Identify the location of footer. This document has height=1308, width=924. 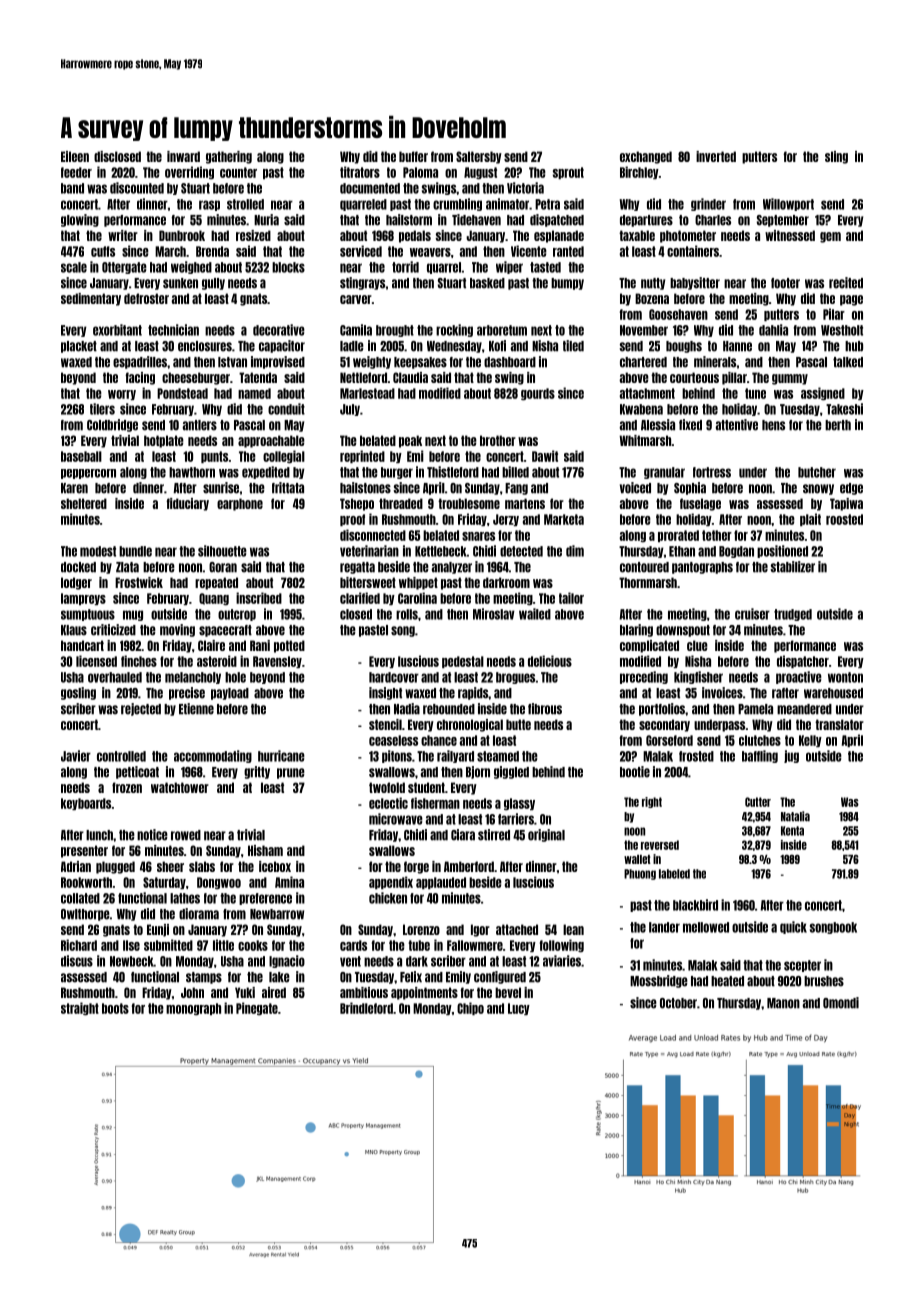
(785, 283).
